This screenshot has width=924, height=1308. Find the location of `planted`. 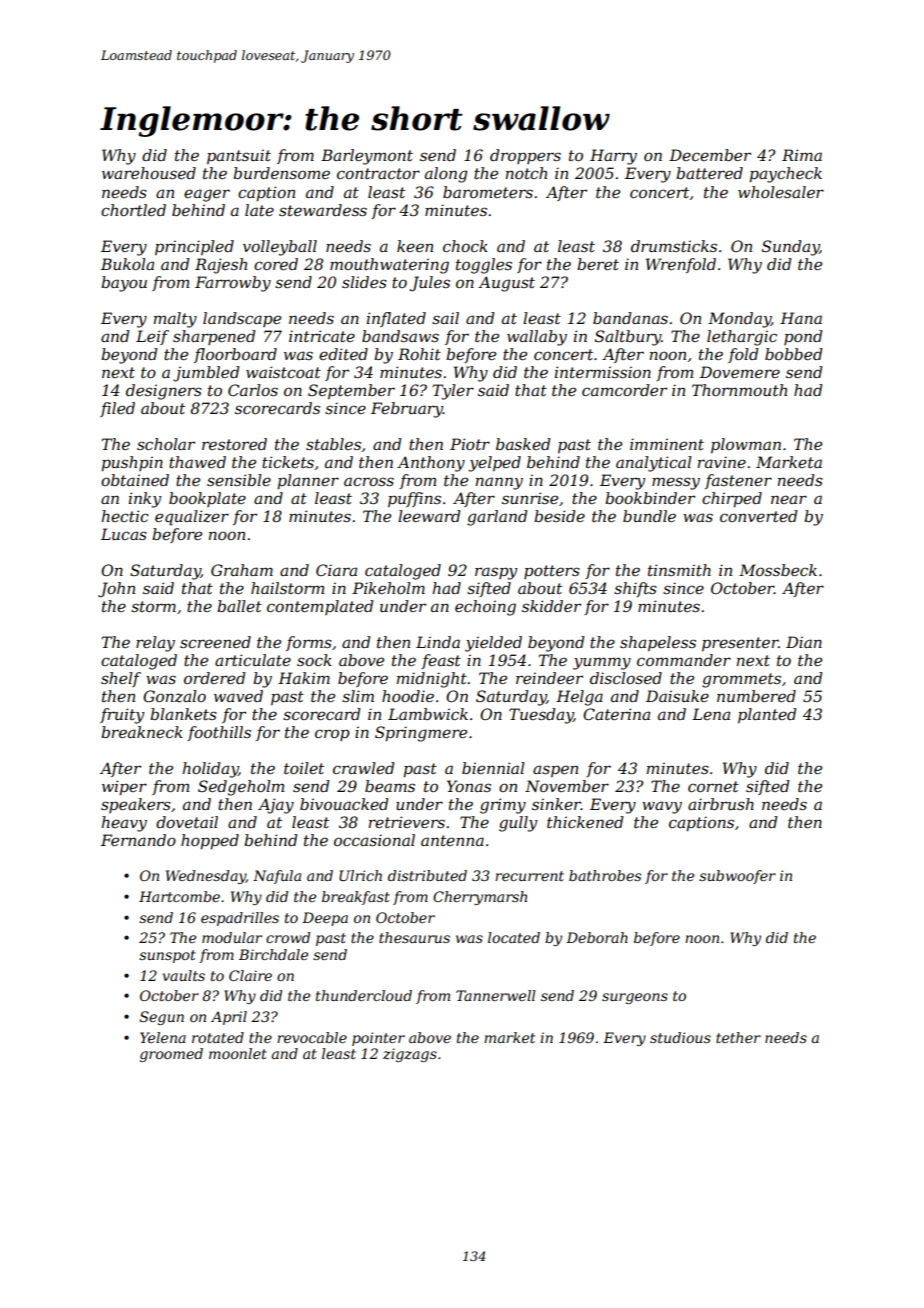

planted is located at coordinates (767, 715).
